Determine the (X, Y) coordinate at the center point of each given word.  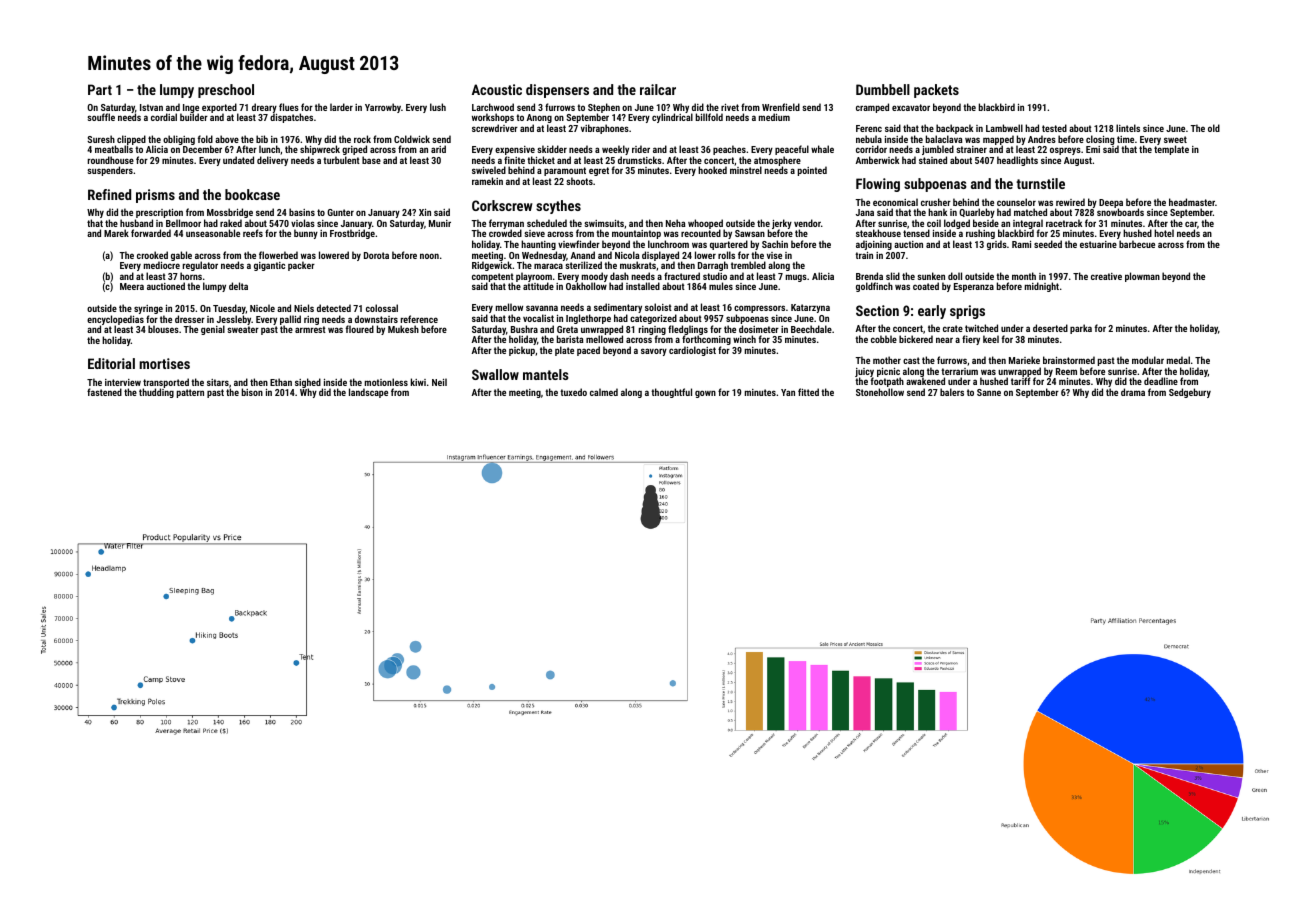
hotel (1164, 233)
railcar (658, 89)
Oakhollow (586, 286)
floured (359, 329)
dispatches (291, 118)
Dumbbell (883, 89)
